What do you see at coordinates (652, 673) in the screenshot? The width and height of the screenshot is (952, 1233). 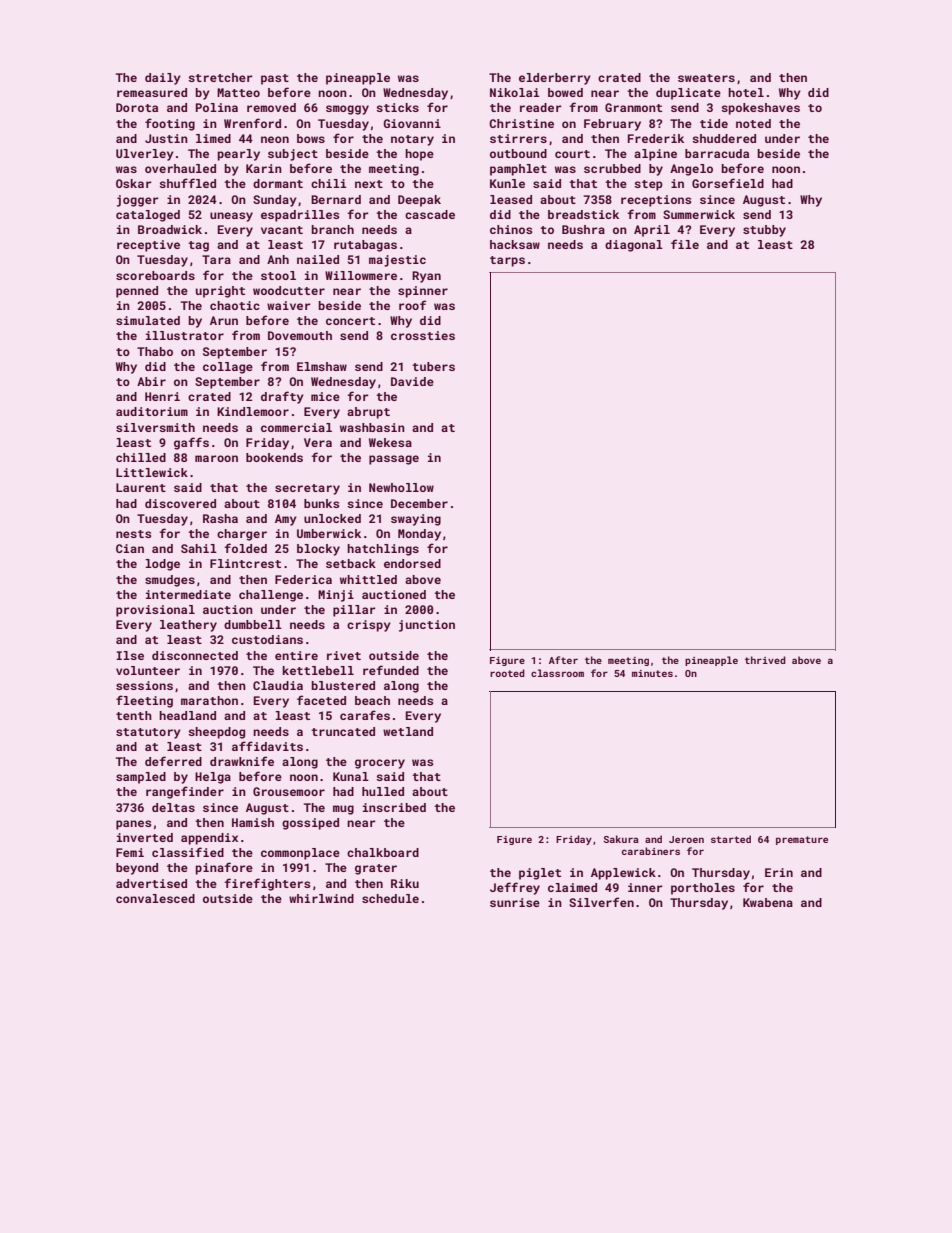 I see `minutes` at bounding box center [652, 673].
